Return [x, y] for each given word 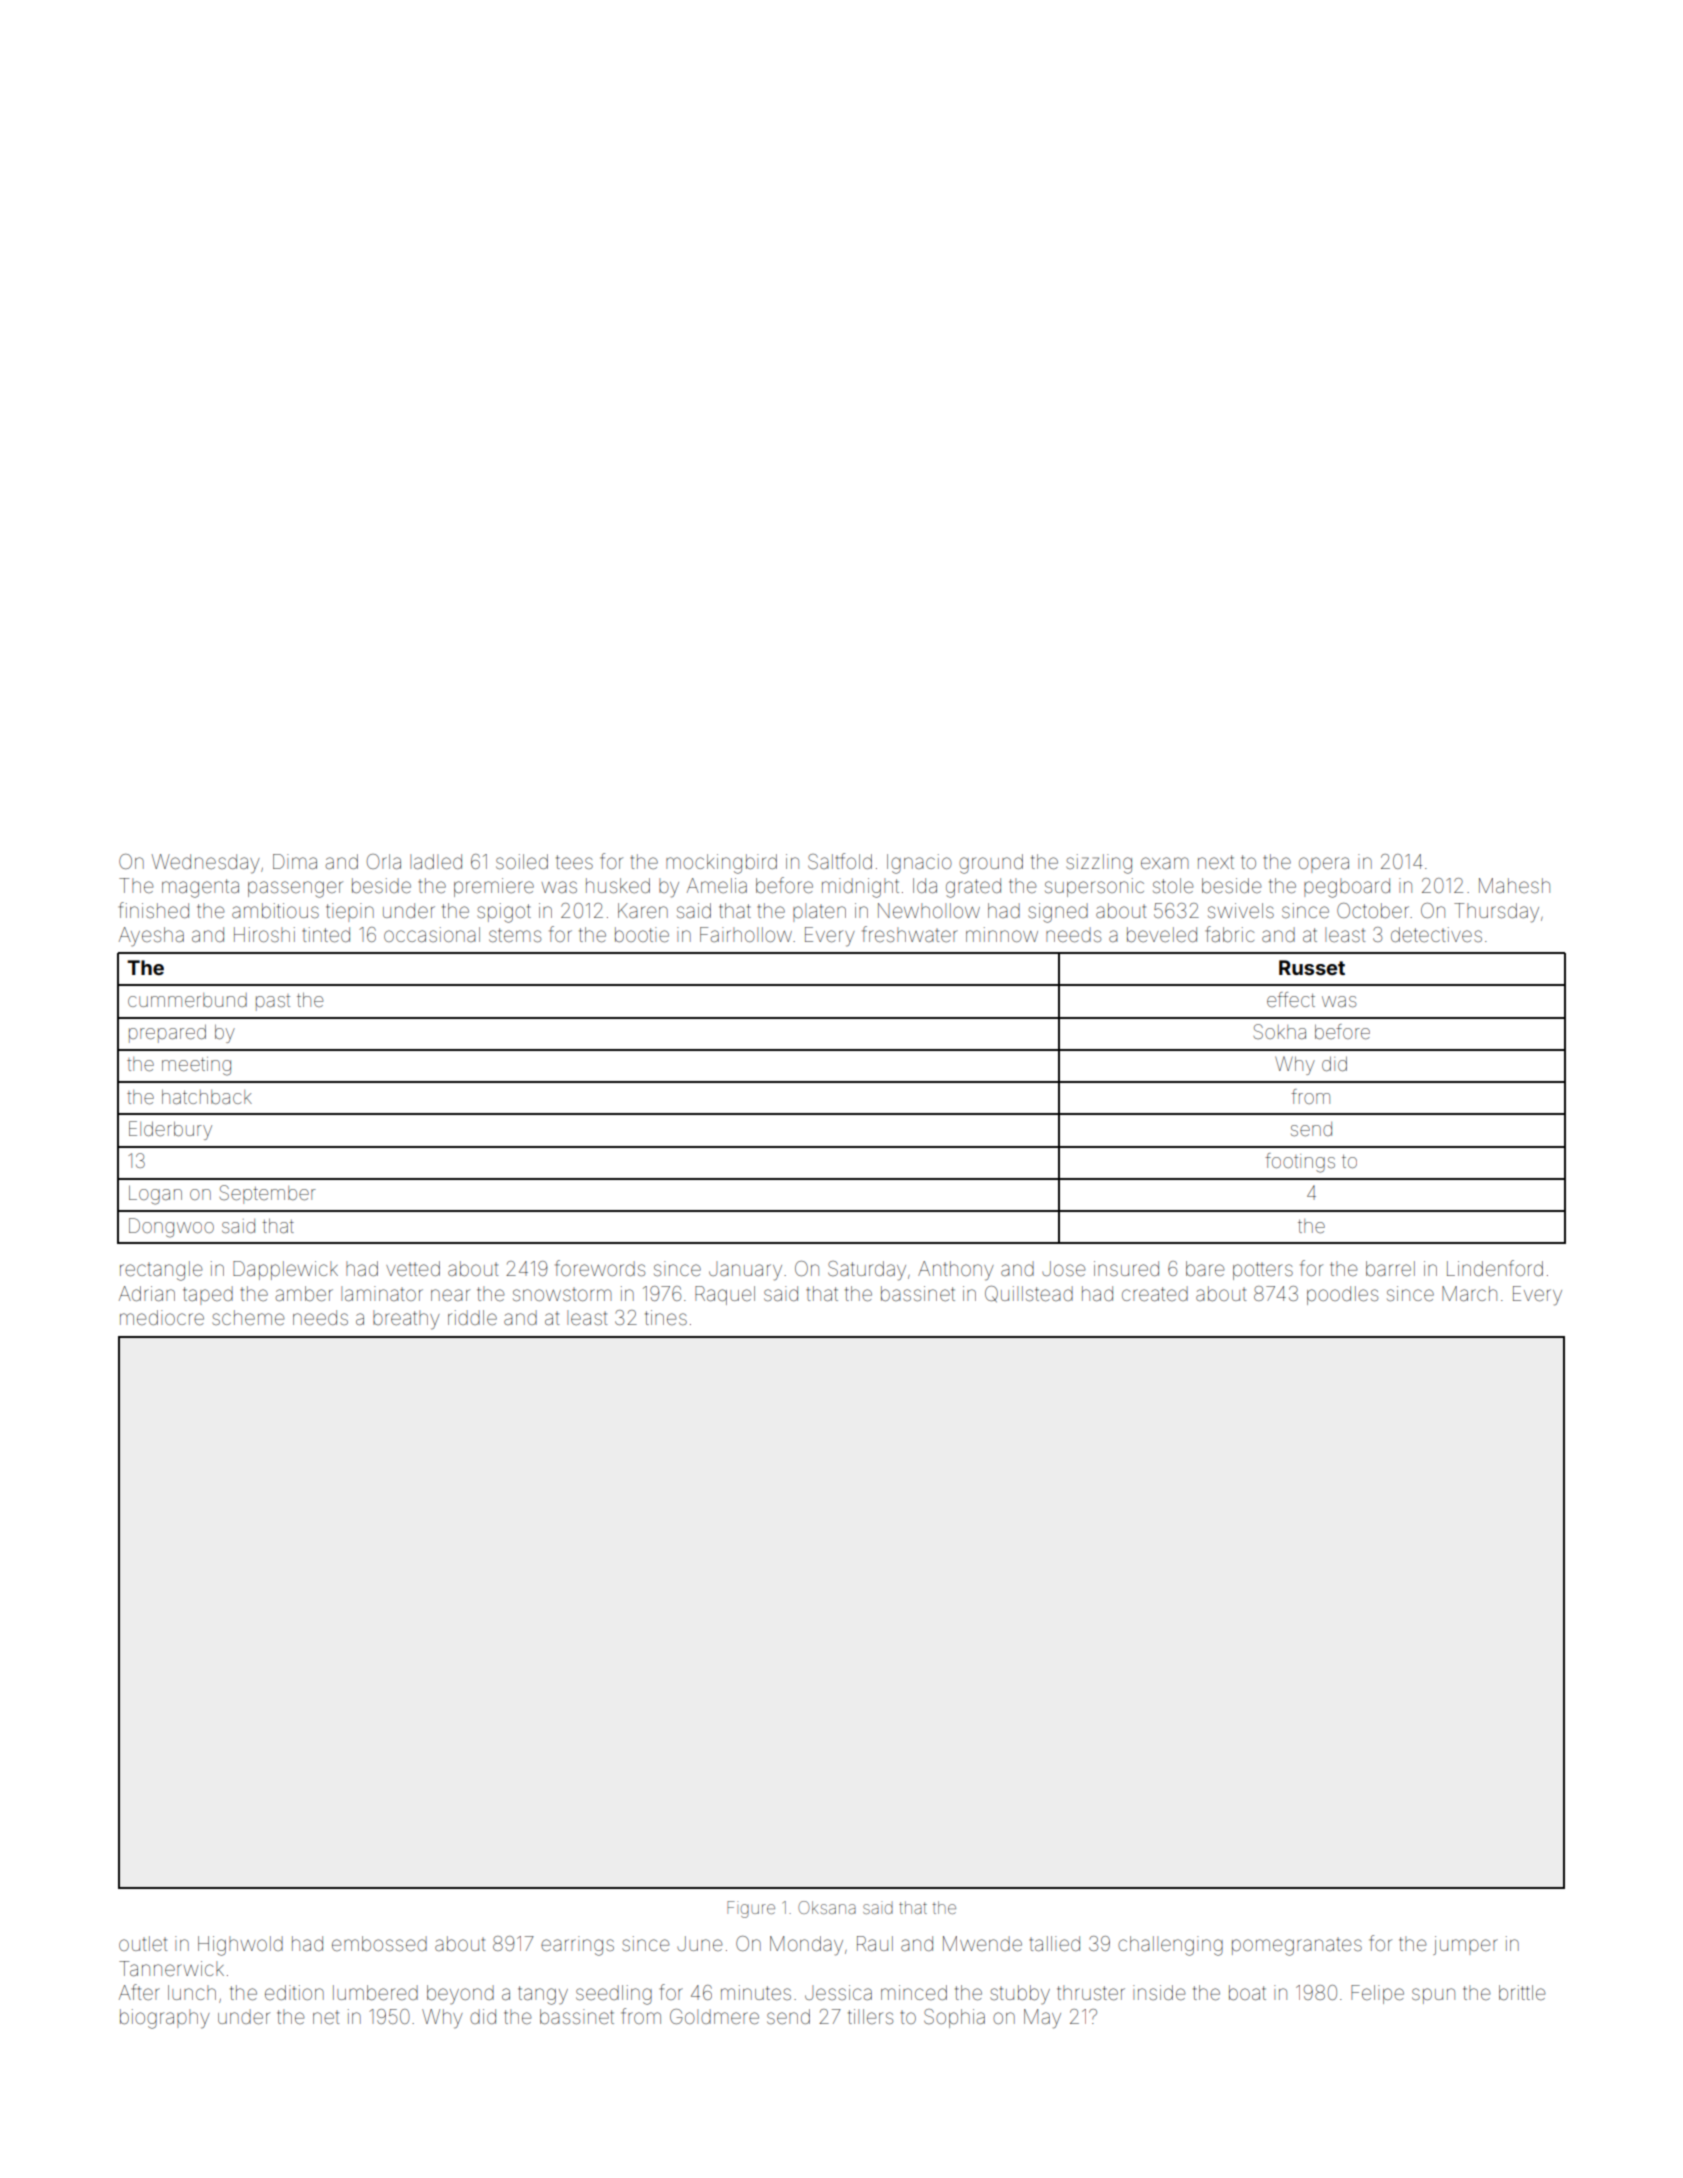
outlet [143, 1943]
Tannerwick [171, 1968]
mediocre [162, 1317]
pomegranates [1297, 1947]
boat [1247, 1992]
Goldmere [714, 2016]
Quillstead [1029, 1294]
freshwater [910, 934]
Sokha [1279, 1031]
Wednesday [206, 864]
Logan [155, 1195]
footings [1300, 1163]
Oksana [827, 1907]
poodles [1342, 1295]
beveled [1162, 934]
